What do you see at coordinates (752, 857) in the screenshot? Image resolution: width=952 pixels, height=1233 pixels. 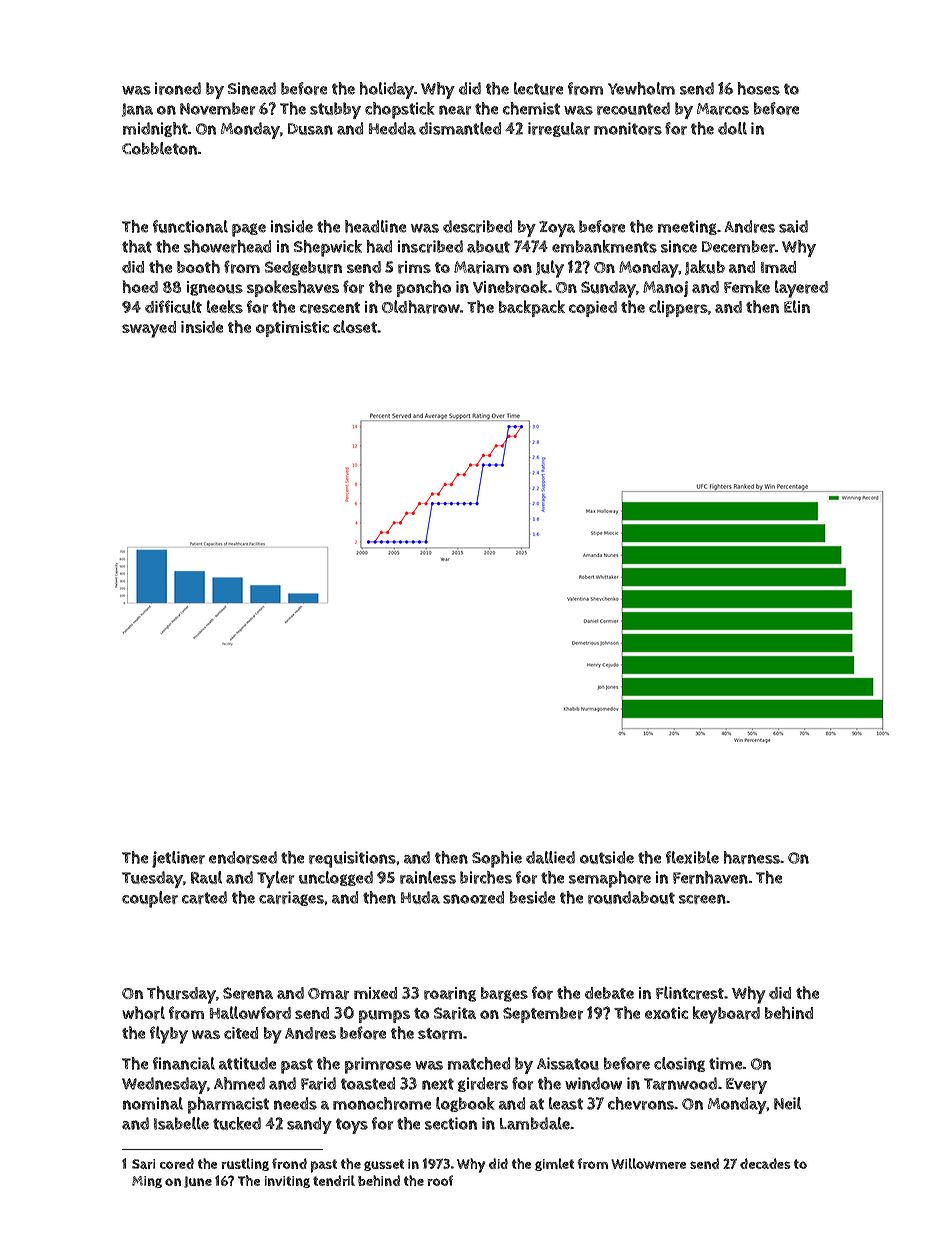 I see `harness` at bounding box center [752, 857].
